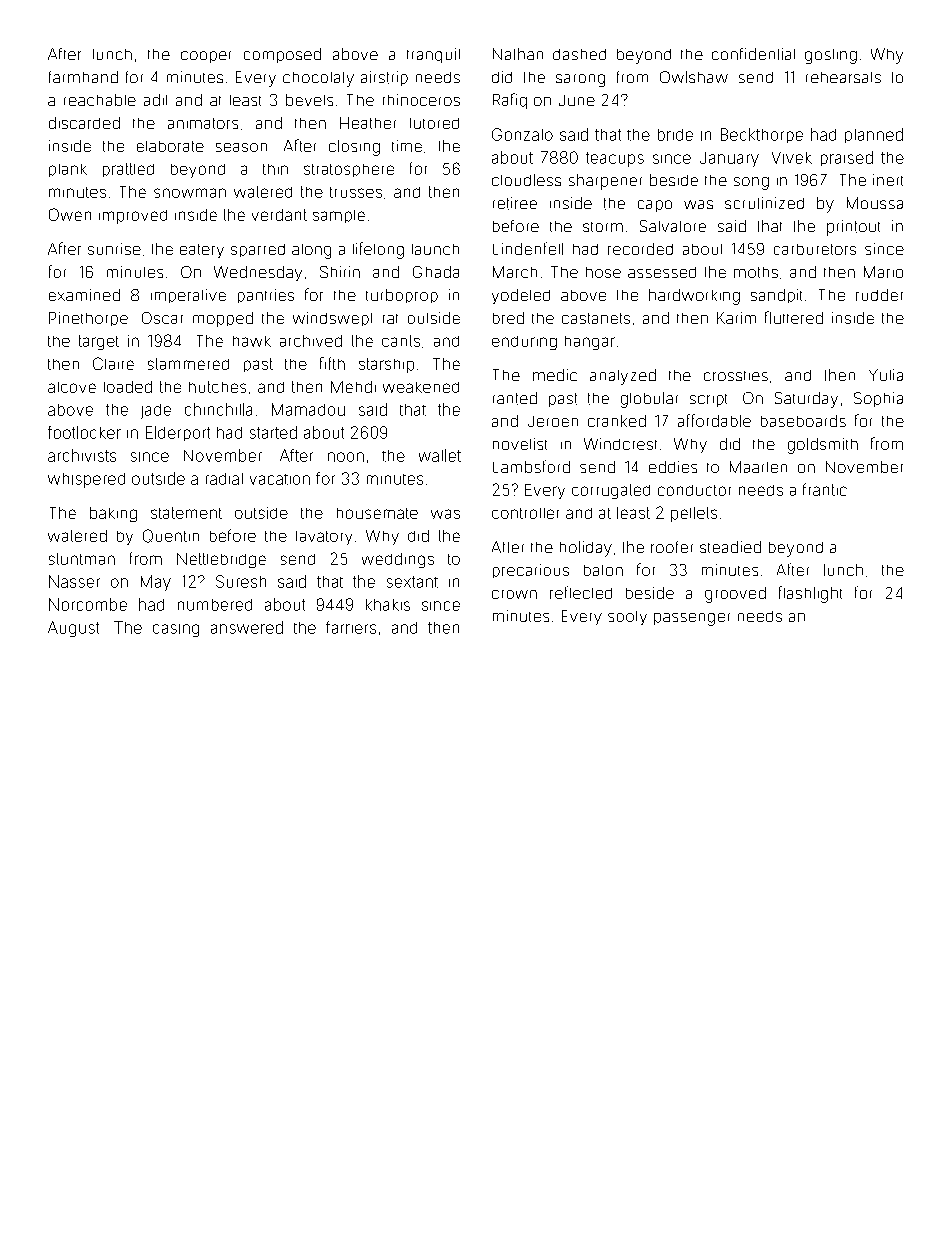 This page has width=952, height=1233. Describe the element at coordinates (518, 54) in the page. I see `Nathan` at that location.
